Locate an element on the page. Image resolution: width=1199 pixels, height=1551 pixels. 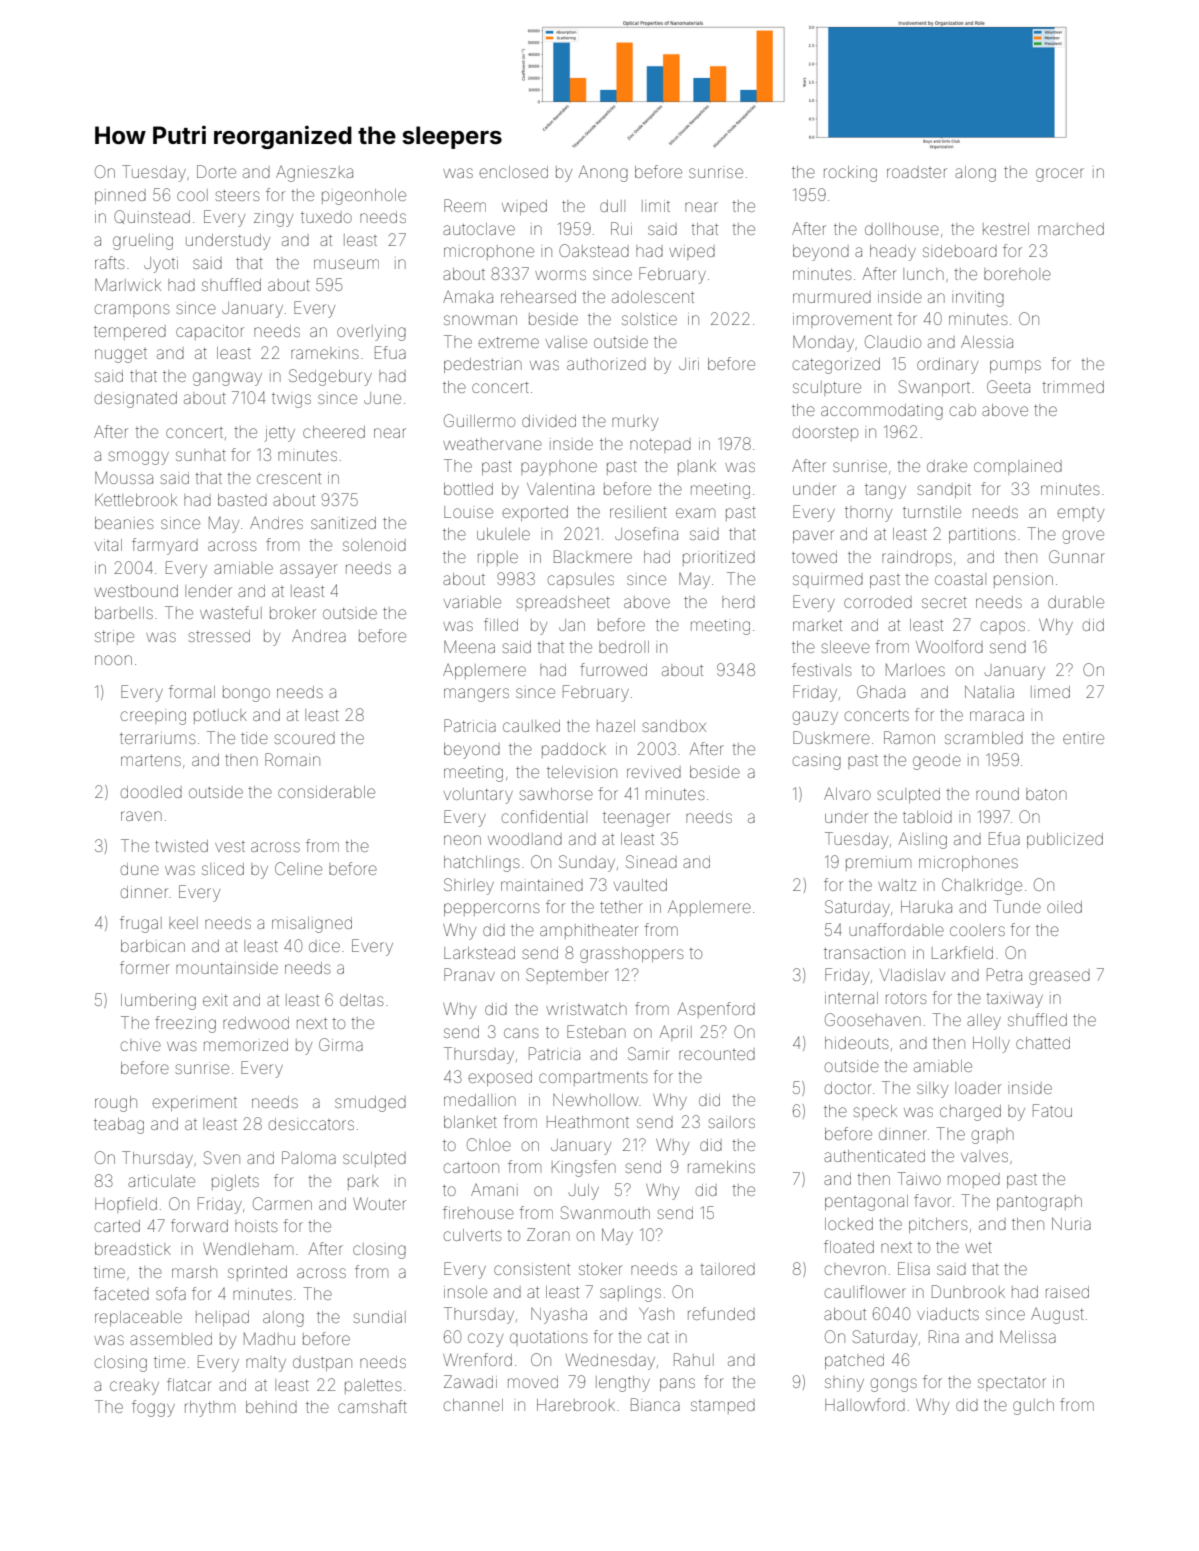
foggy is located at coordinates (153, 1408).
